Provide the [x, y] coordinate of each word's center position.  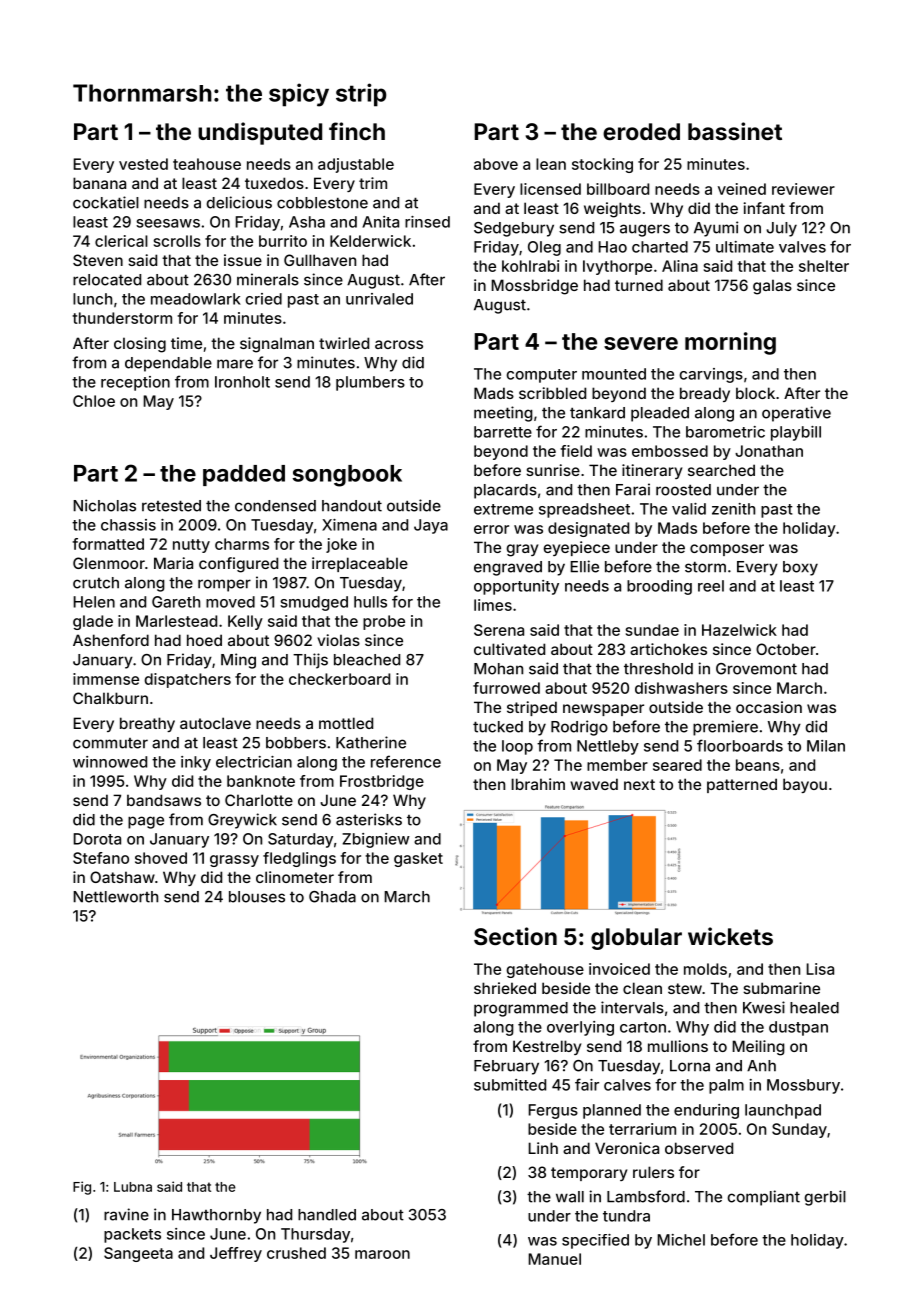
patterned [742, 785]
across [399, 344]
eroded [641, 131]
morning [730, 343]
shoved [161, 858]
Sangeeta [138, 1254]
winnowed [110, 762]
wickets [730, 936]
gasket [418, 859]
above [496, 164]
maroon [382, 1254]
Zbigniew [376, 840]
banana [99, 183]
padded [244, 475]
